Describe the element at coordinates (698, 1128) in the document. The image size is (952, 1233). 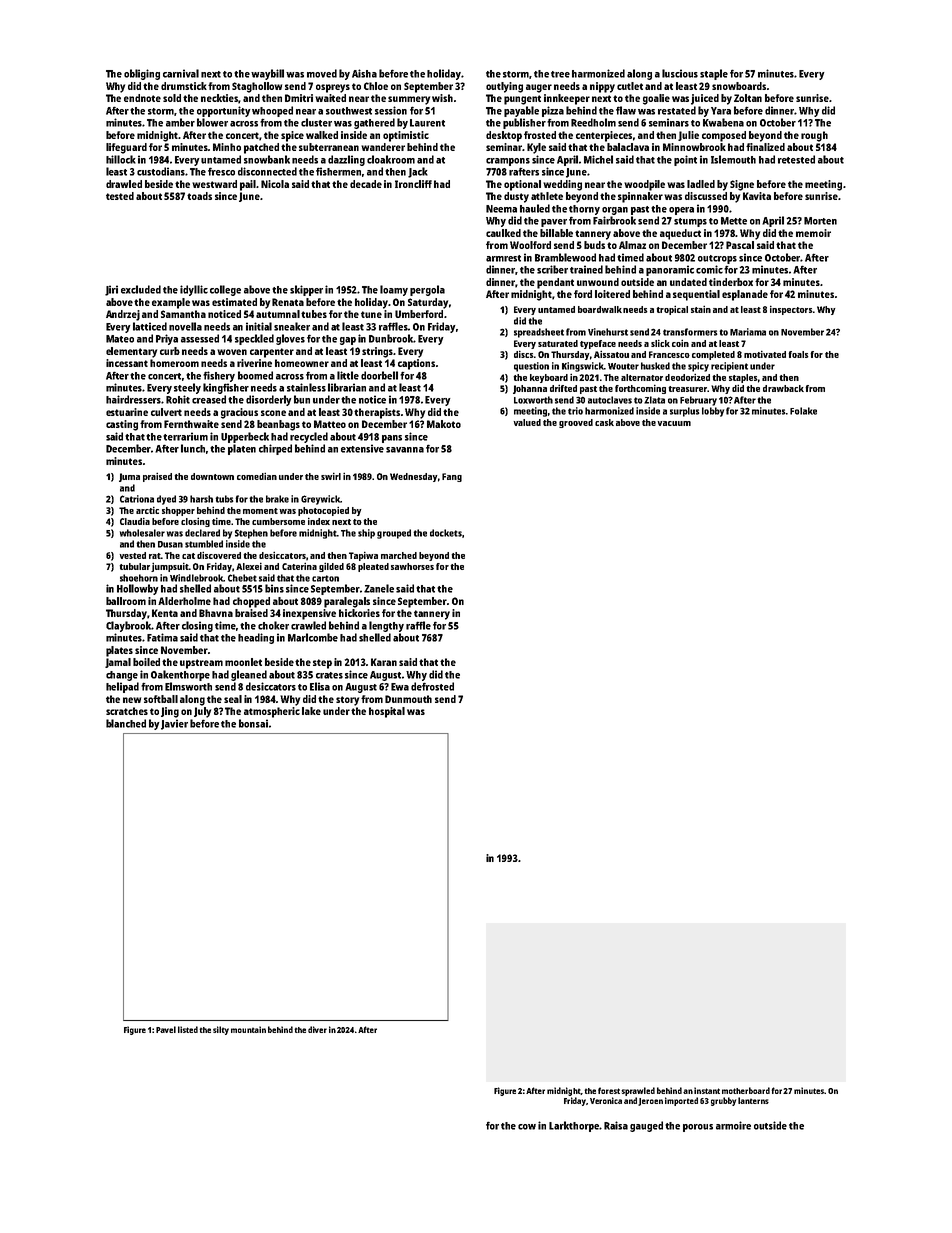
I see `porous` at that location.
